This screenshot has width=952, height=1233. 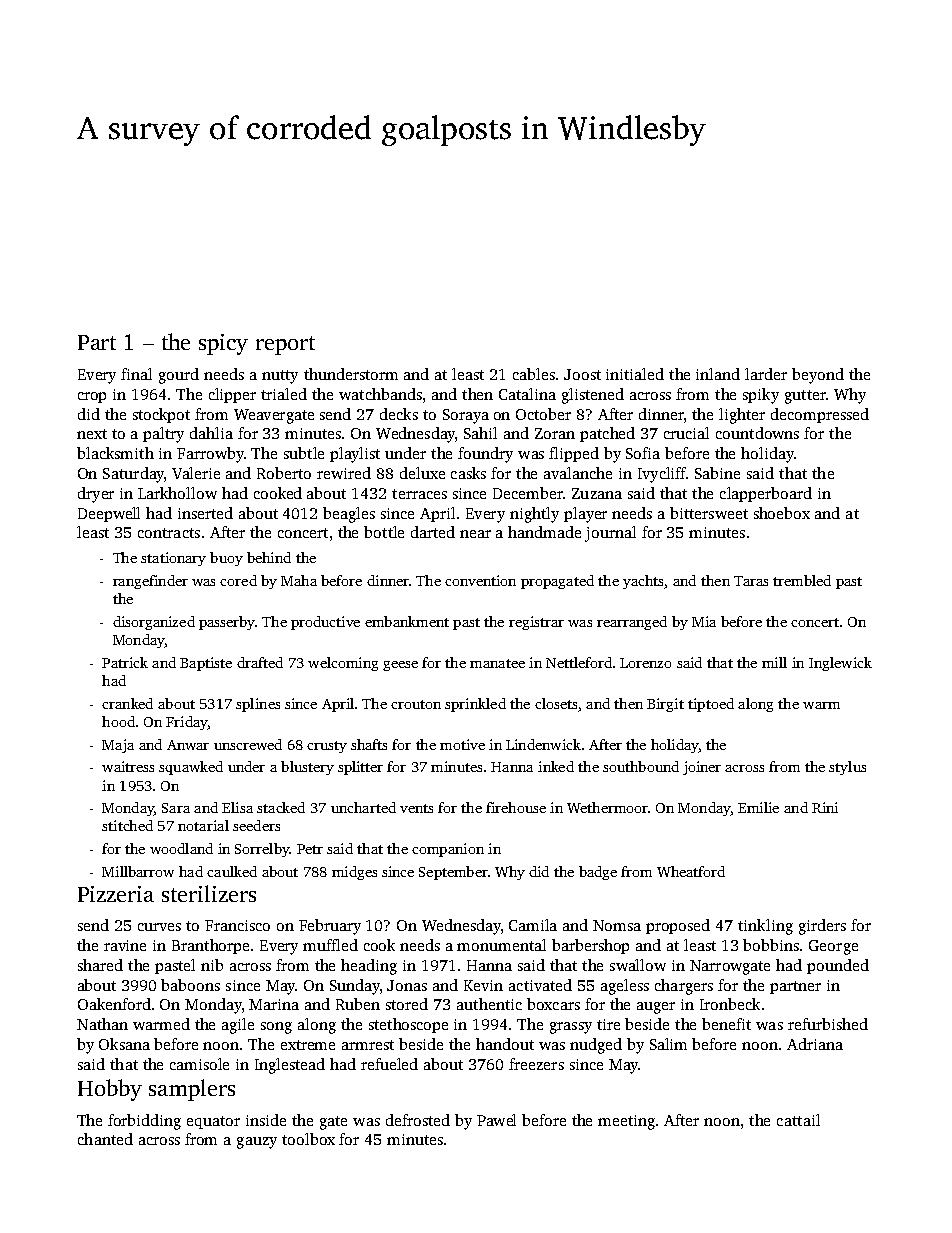 What do you see at coordinates (176, 808) in the screenshot?
I see `Sara` at bounding box center [176, 808].
